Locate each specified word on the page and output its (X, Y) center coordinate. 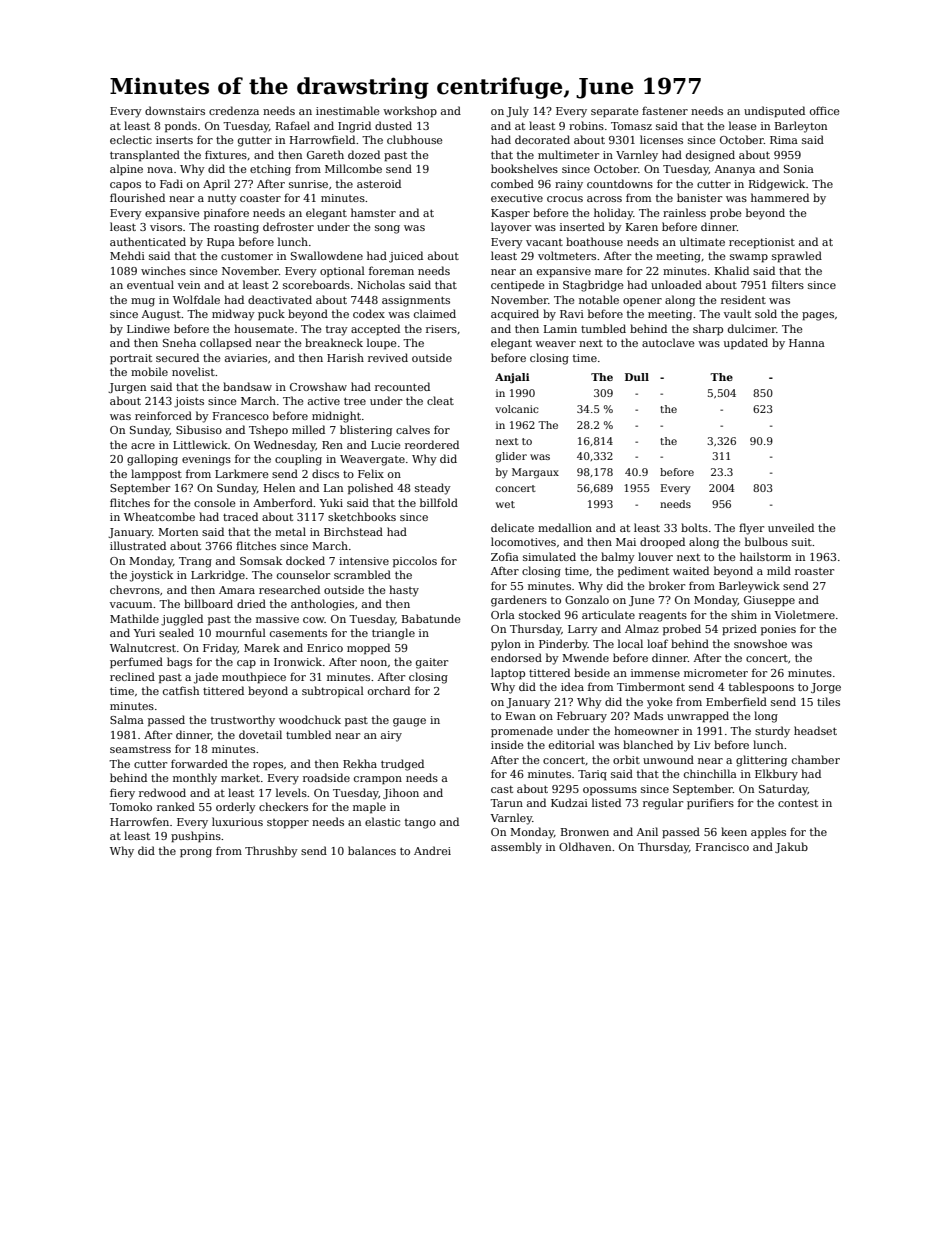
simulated (549, 556)
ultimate (702, 241)
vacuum (131, 605)
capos (125, 186)
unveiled (791, 527)
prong (196, 853)
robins (586, 125)
